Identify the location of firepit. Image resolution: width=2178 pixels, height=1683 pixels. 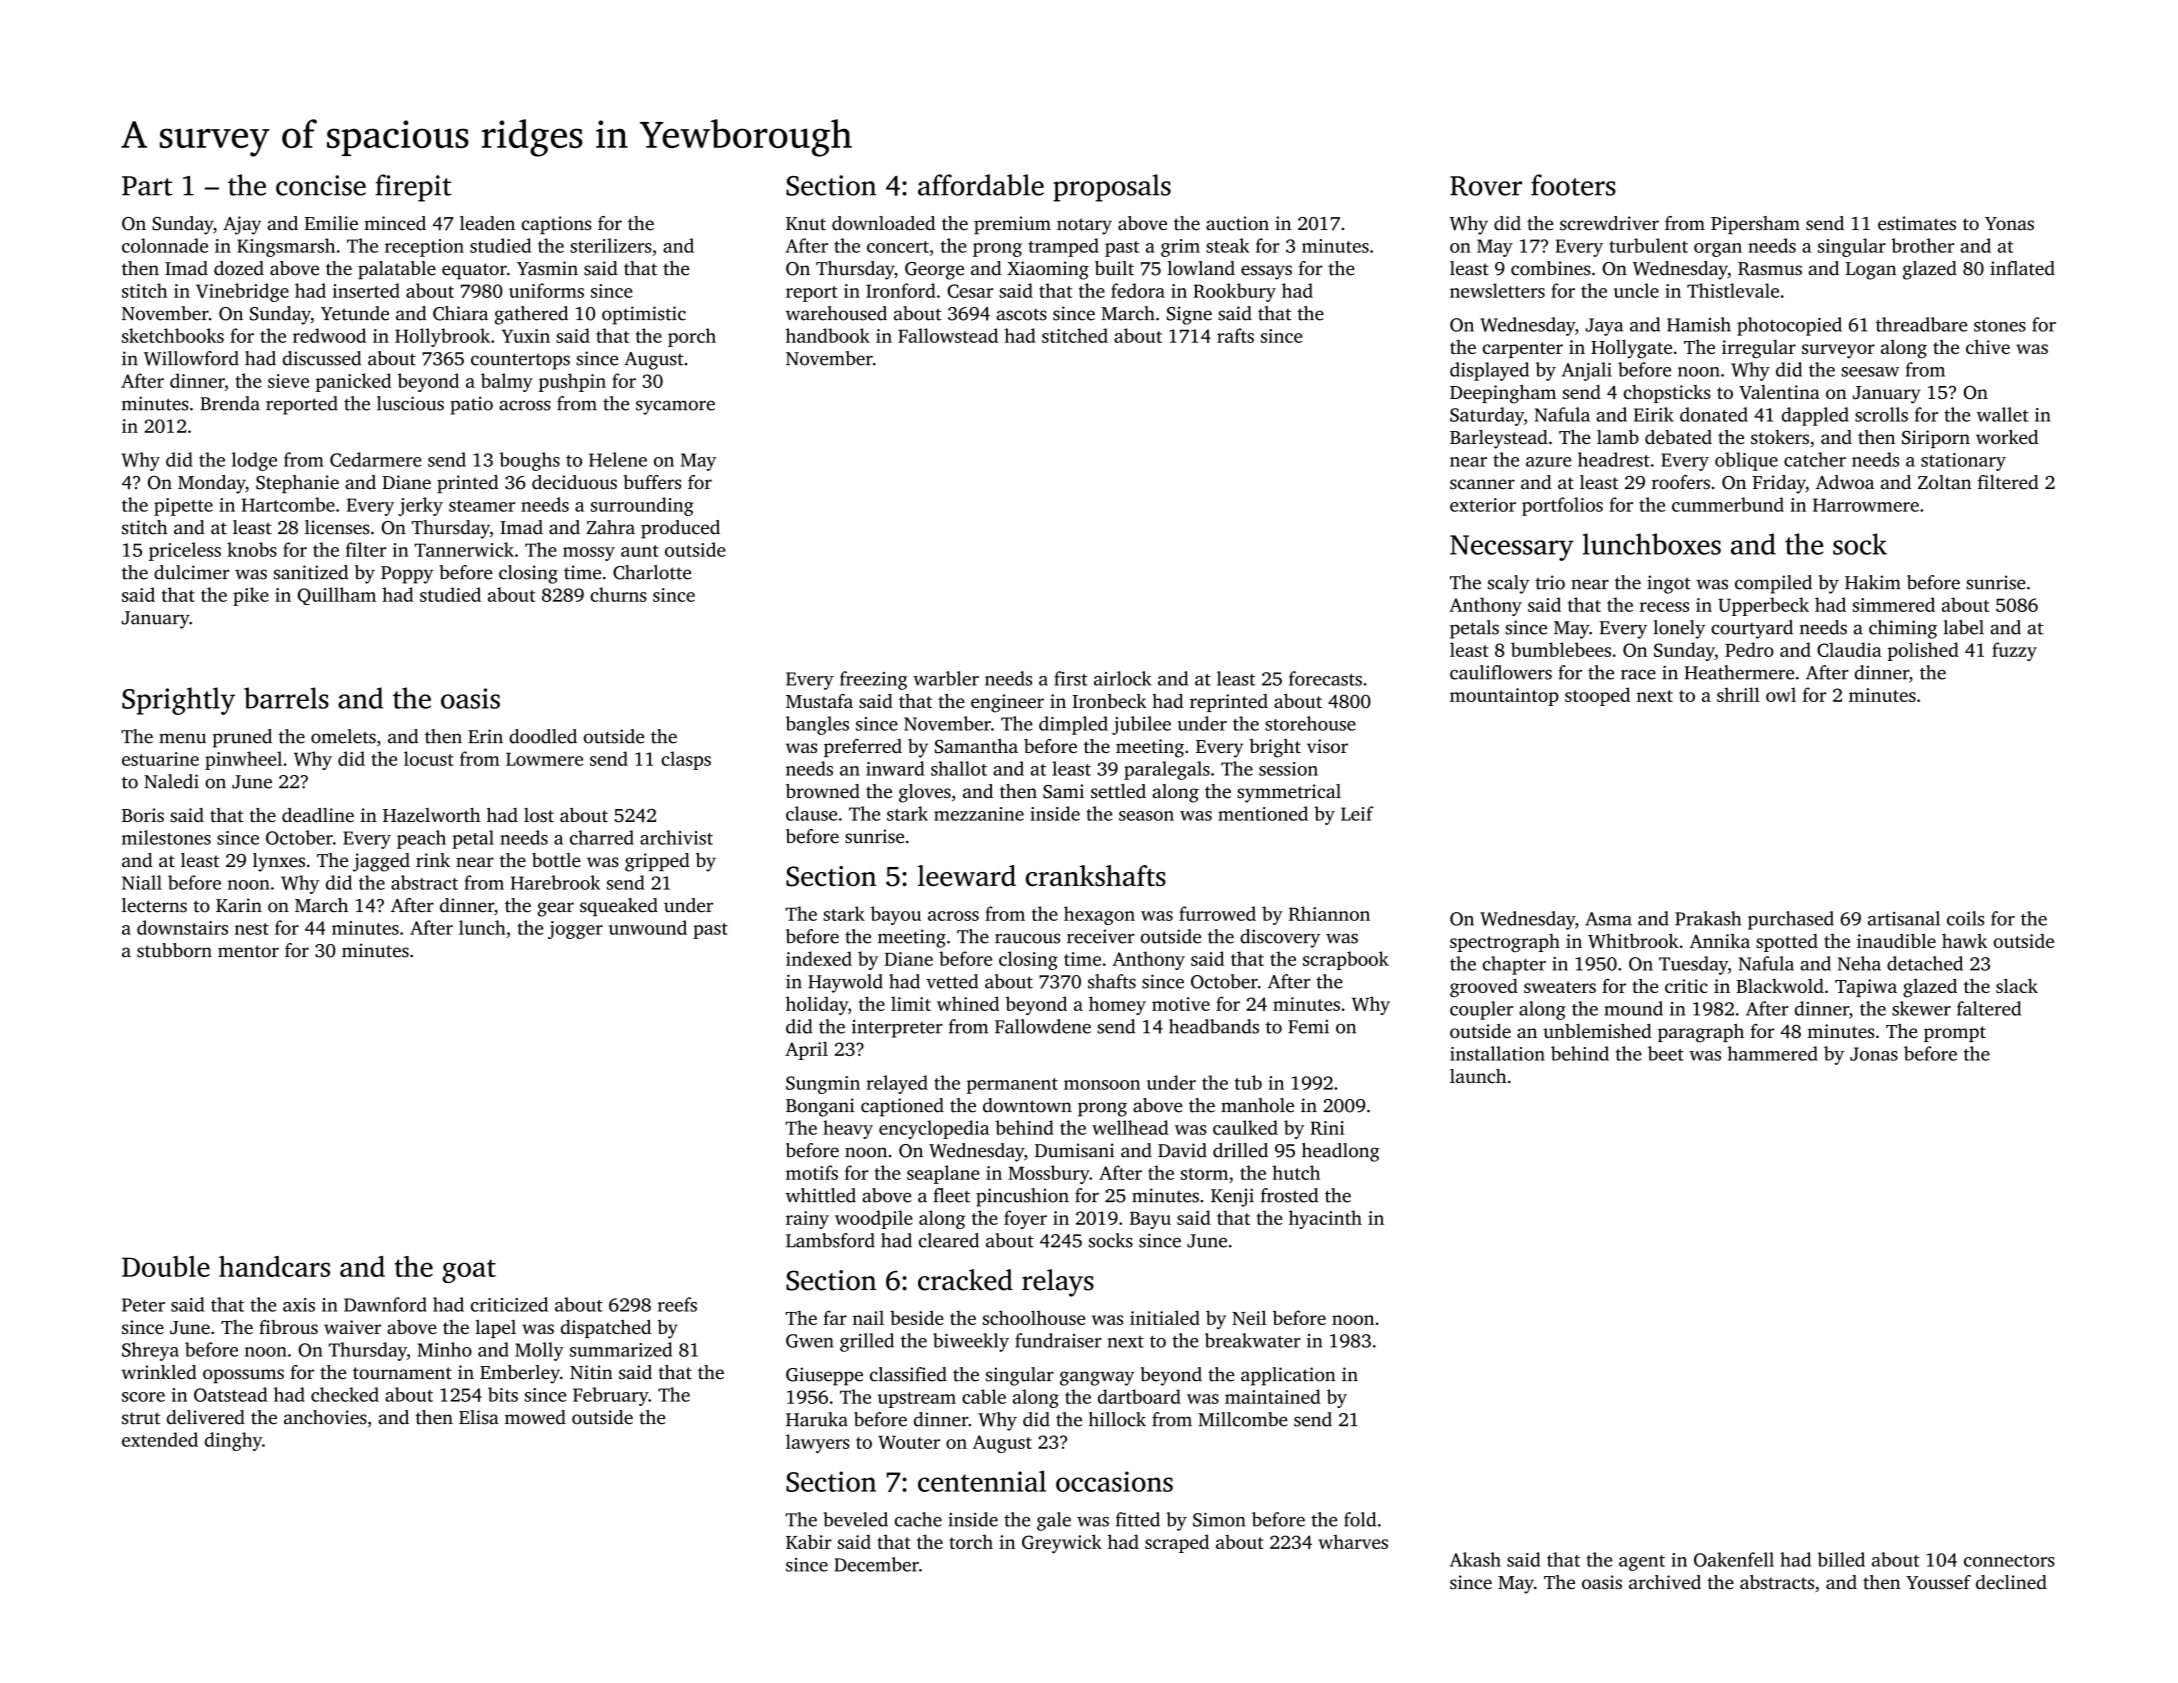
(413, 188).
